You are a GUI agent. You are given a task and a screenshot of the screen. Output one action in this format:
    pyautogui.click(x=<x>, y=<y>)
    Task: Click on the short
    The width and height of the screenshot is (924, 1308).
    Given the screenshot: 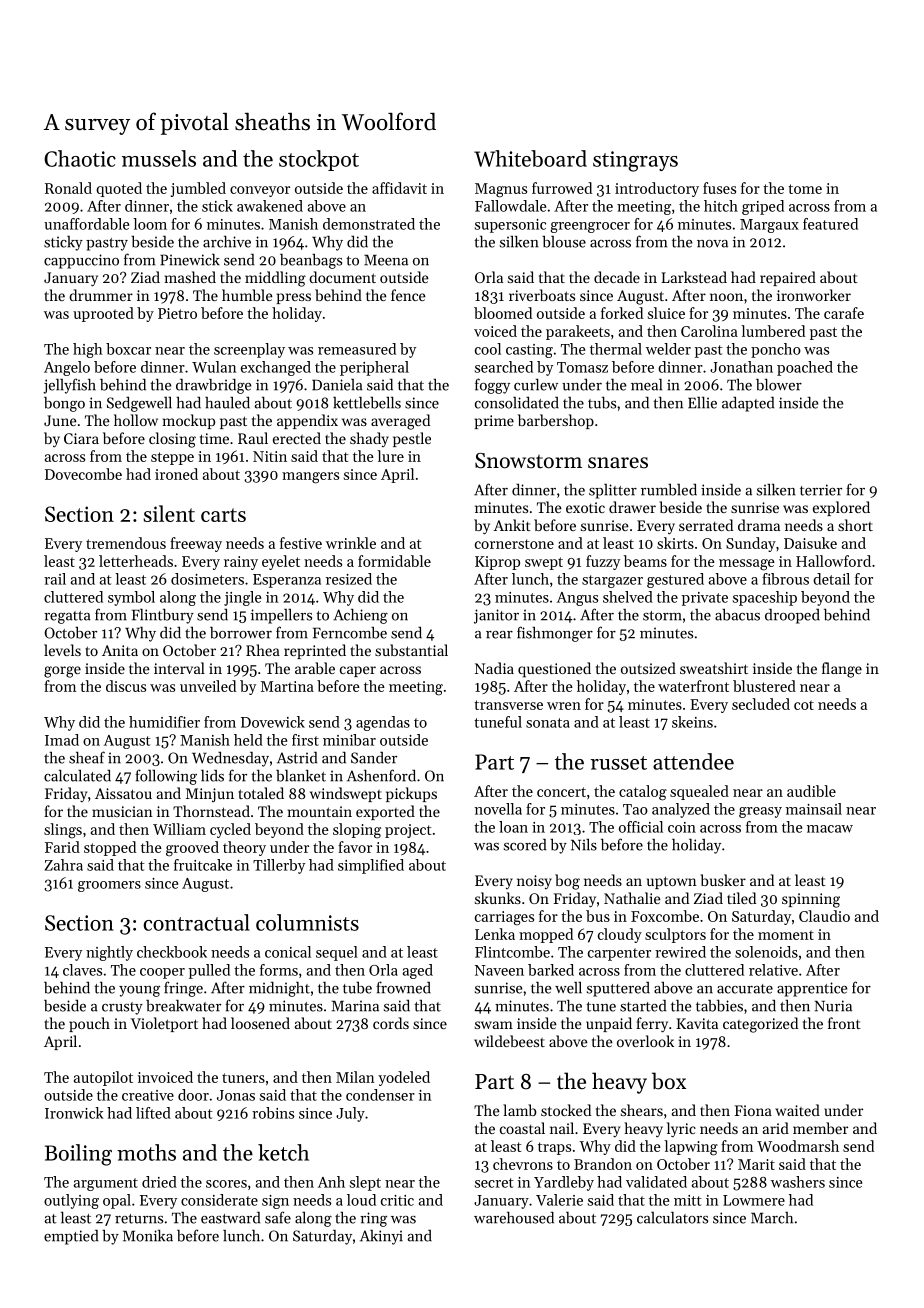 What is the action you would take?
    pyautogui.click(x=855, y=525)
